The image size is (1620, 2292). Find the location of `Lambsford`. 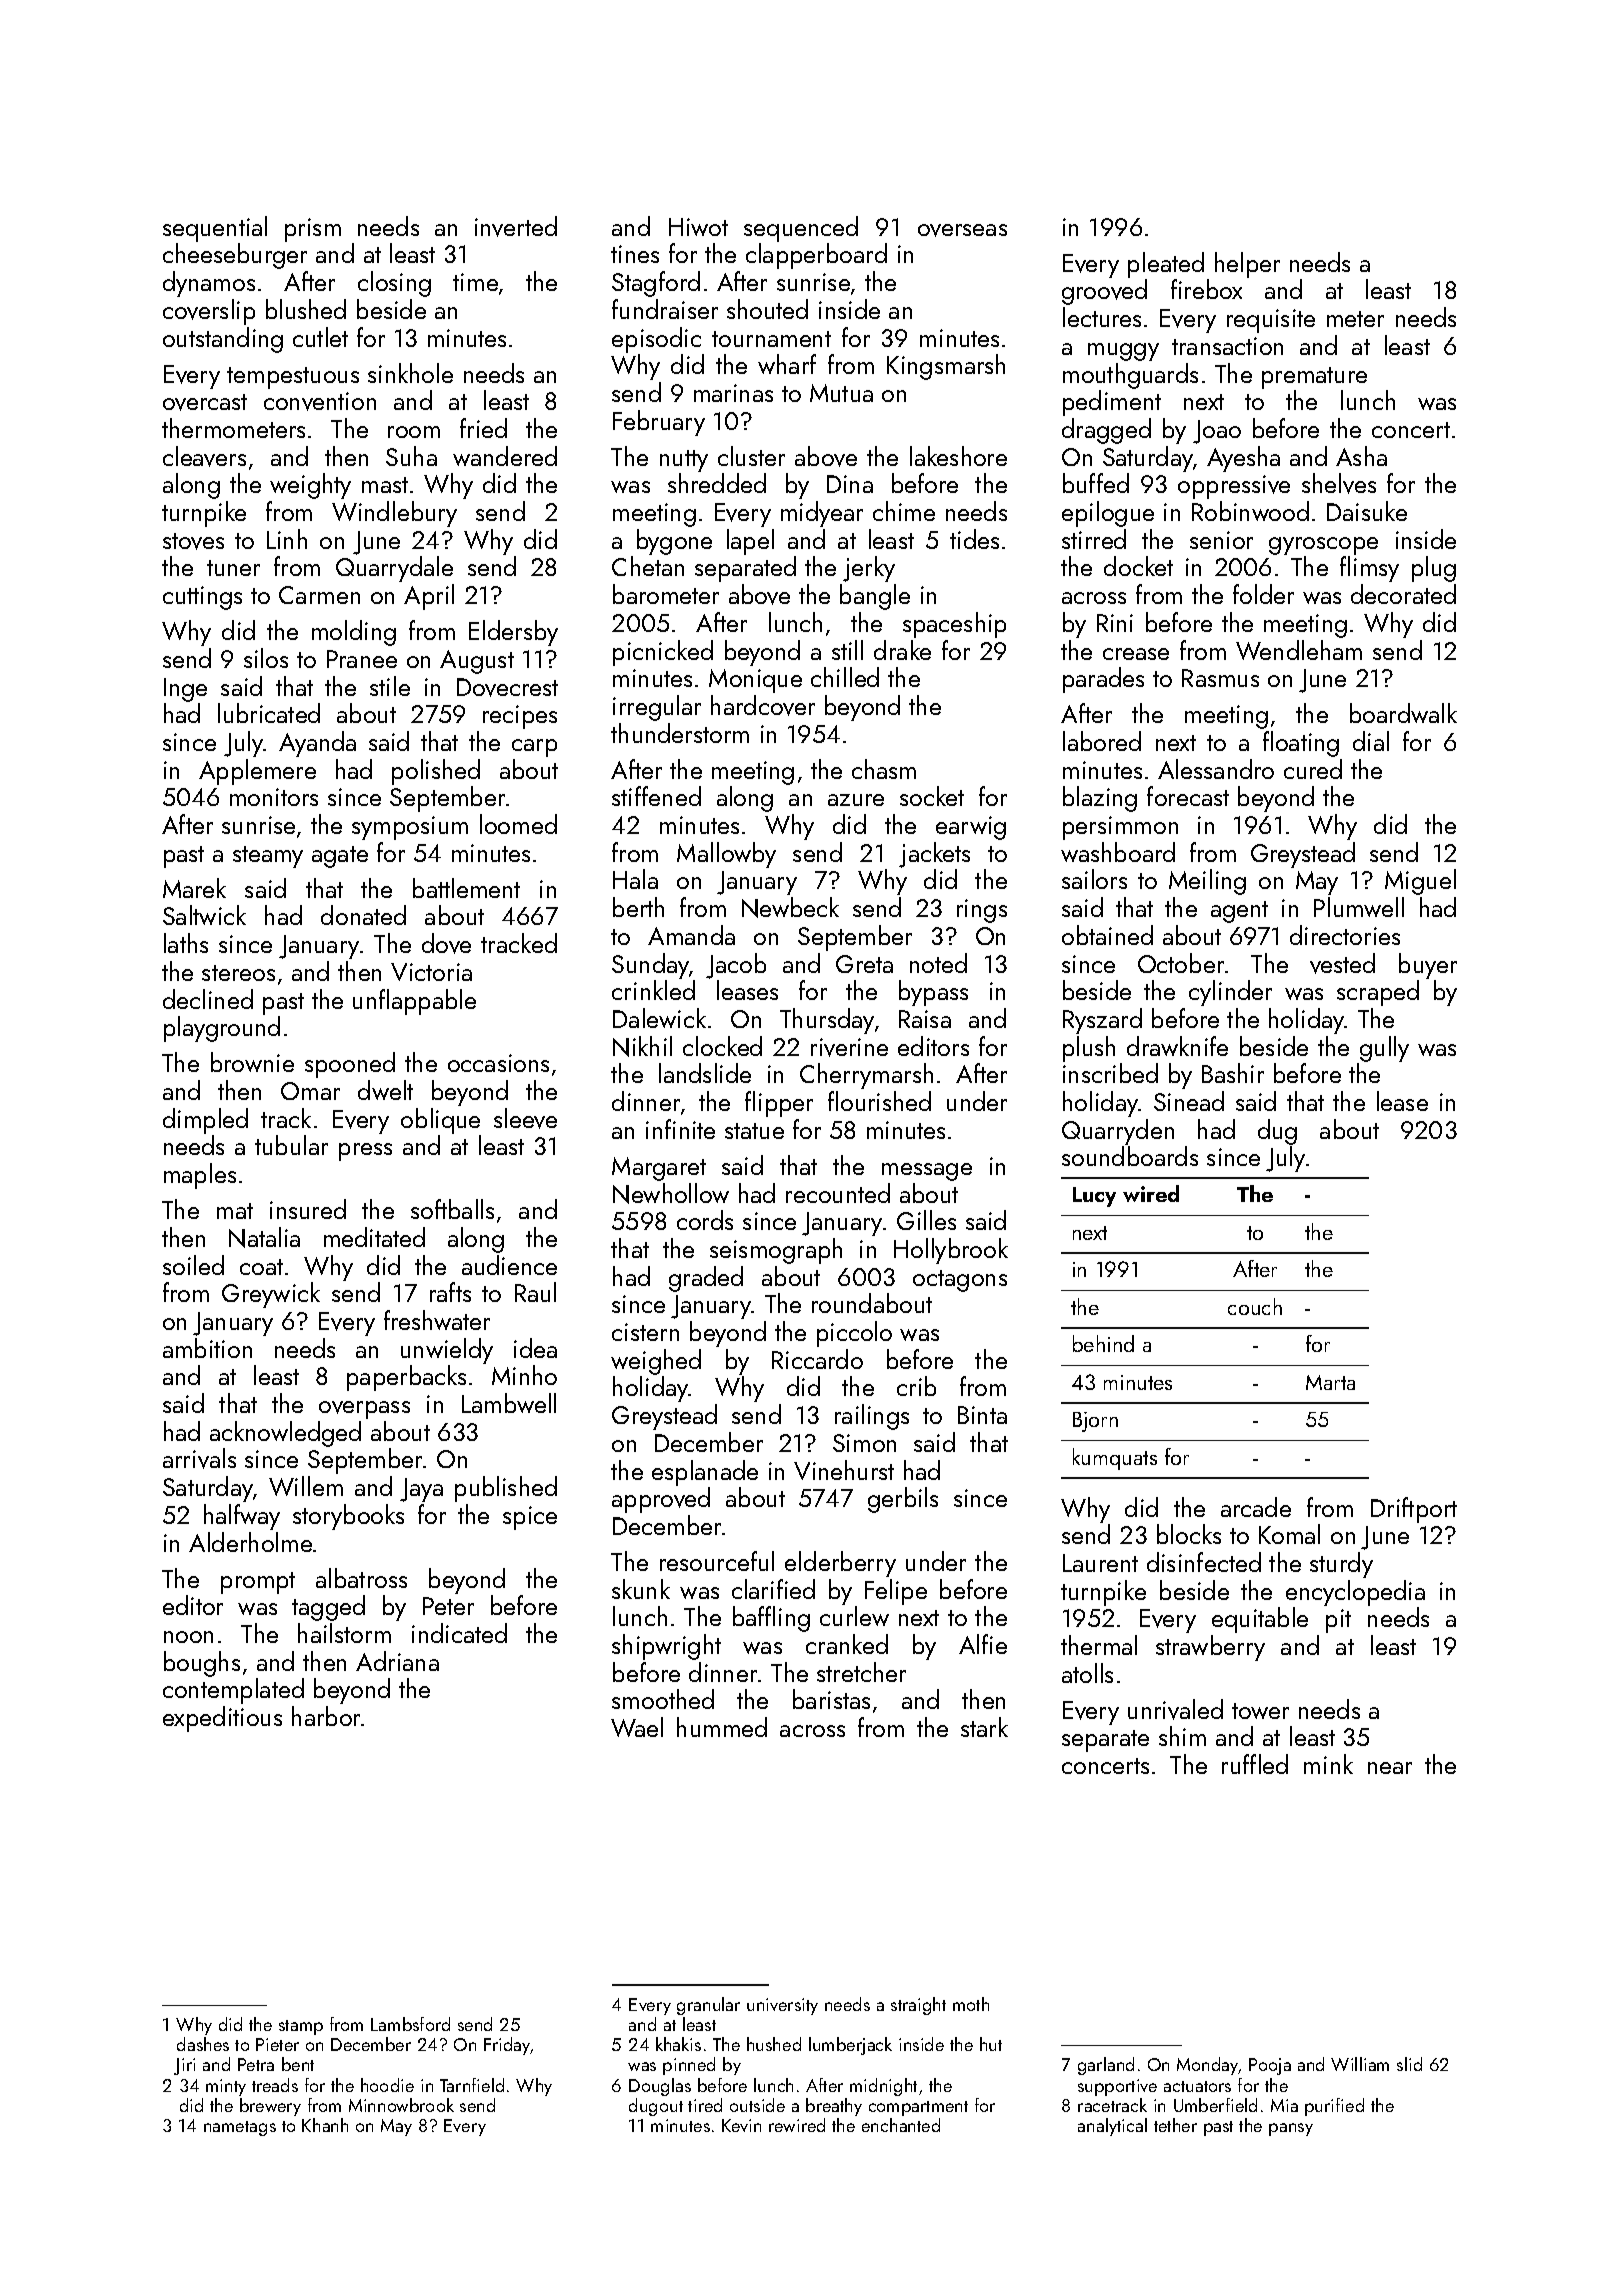

Lambsford is located at coordinates (410, 2024).
